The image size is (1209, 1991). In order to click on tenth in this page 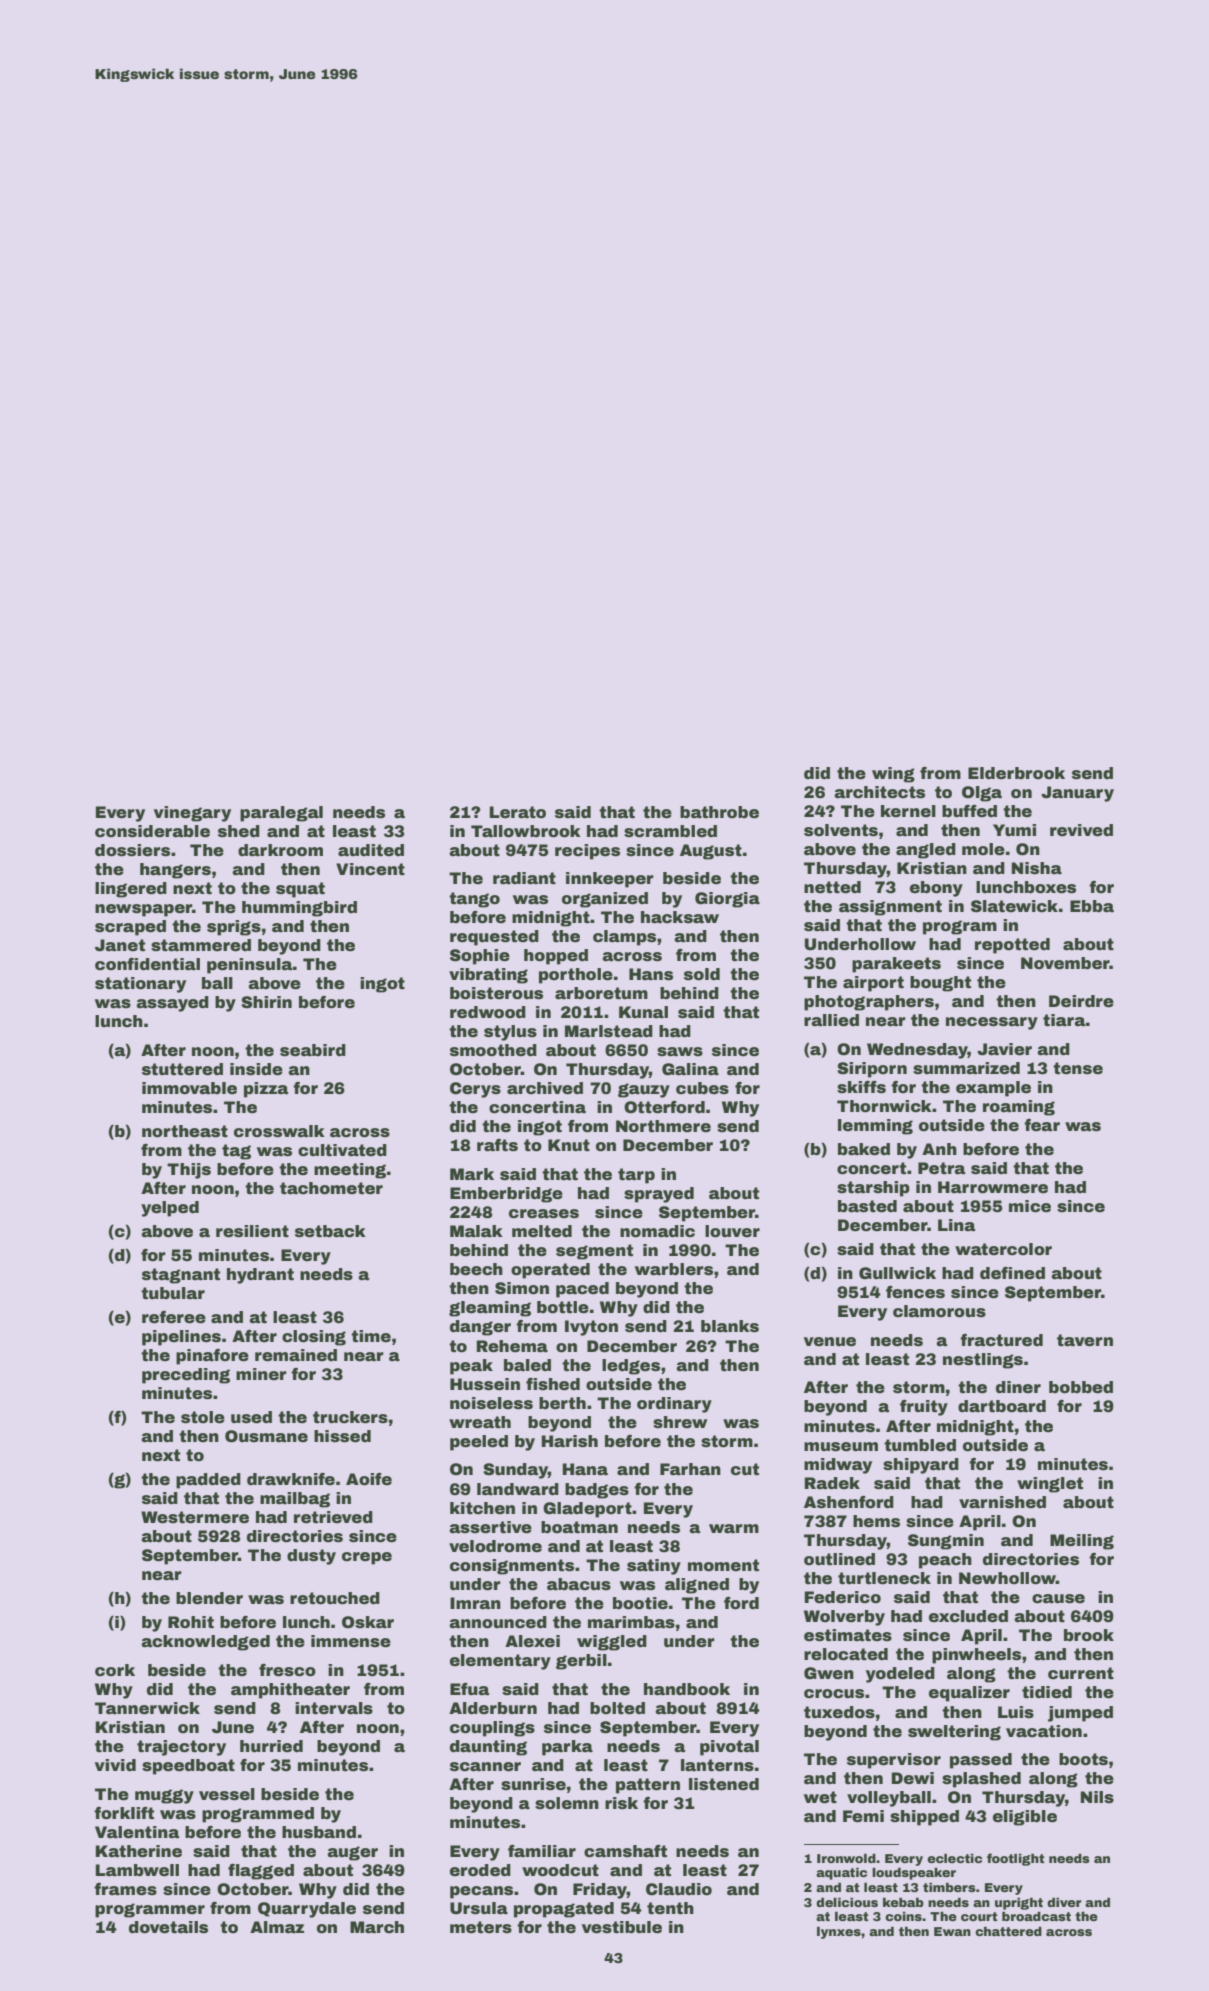, I will do `click(670, 1908)`.
